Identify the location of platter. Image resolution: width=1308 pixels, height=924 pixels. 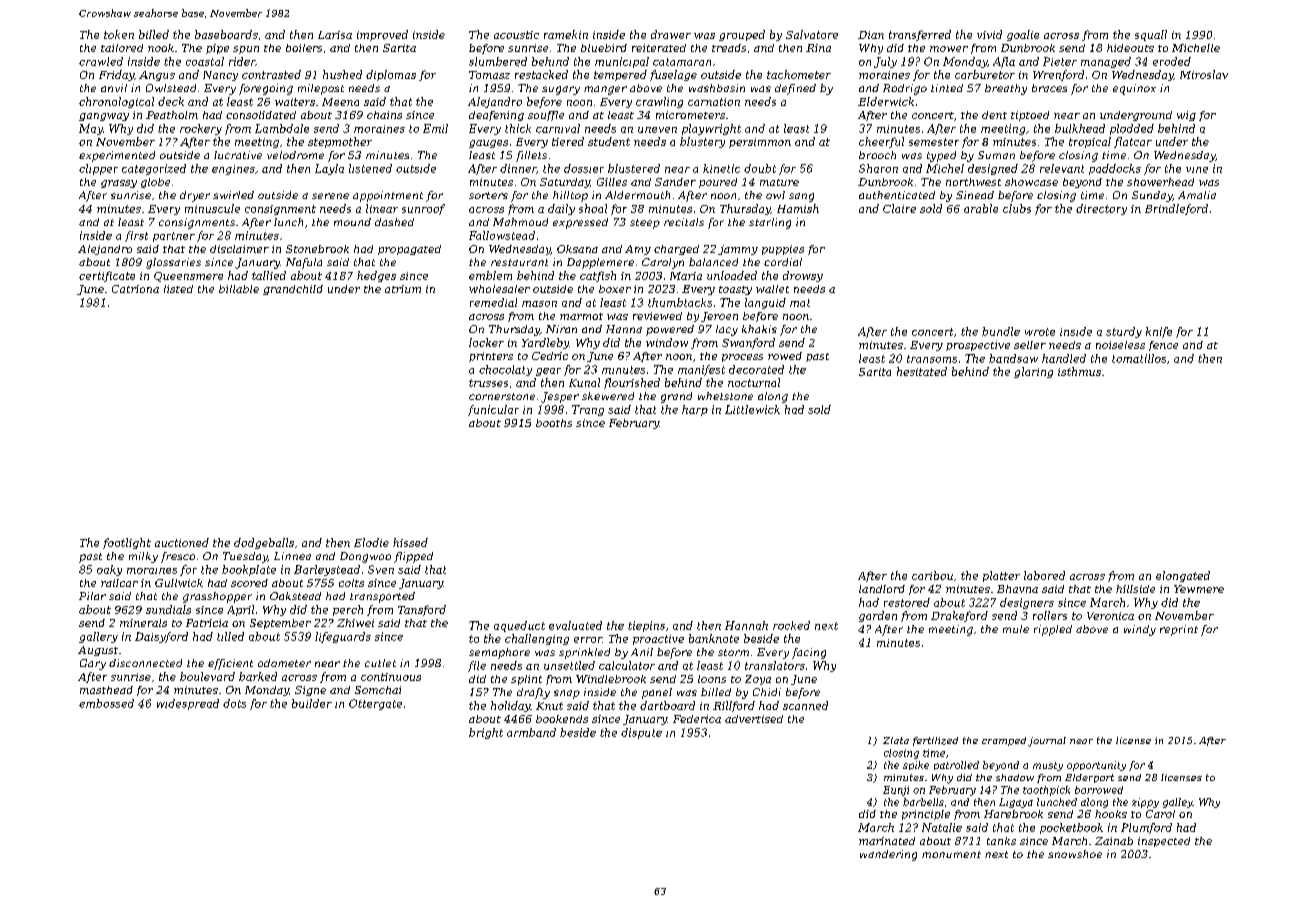
(1001, 576).
